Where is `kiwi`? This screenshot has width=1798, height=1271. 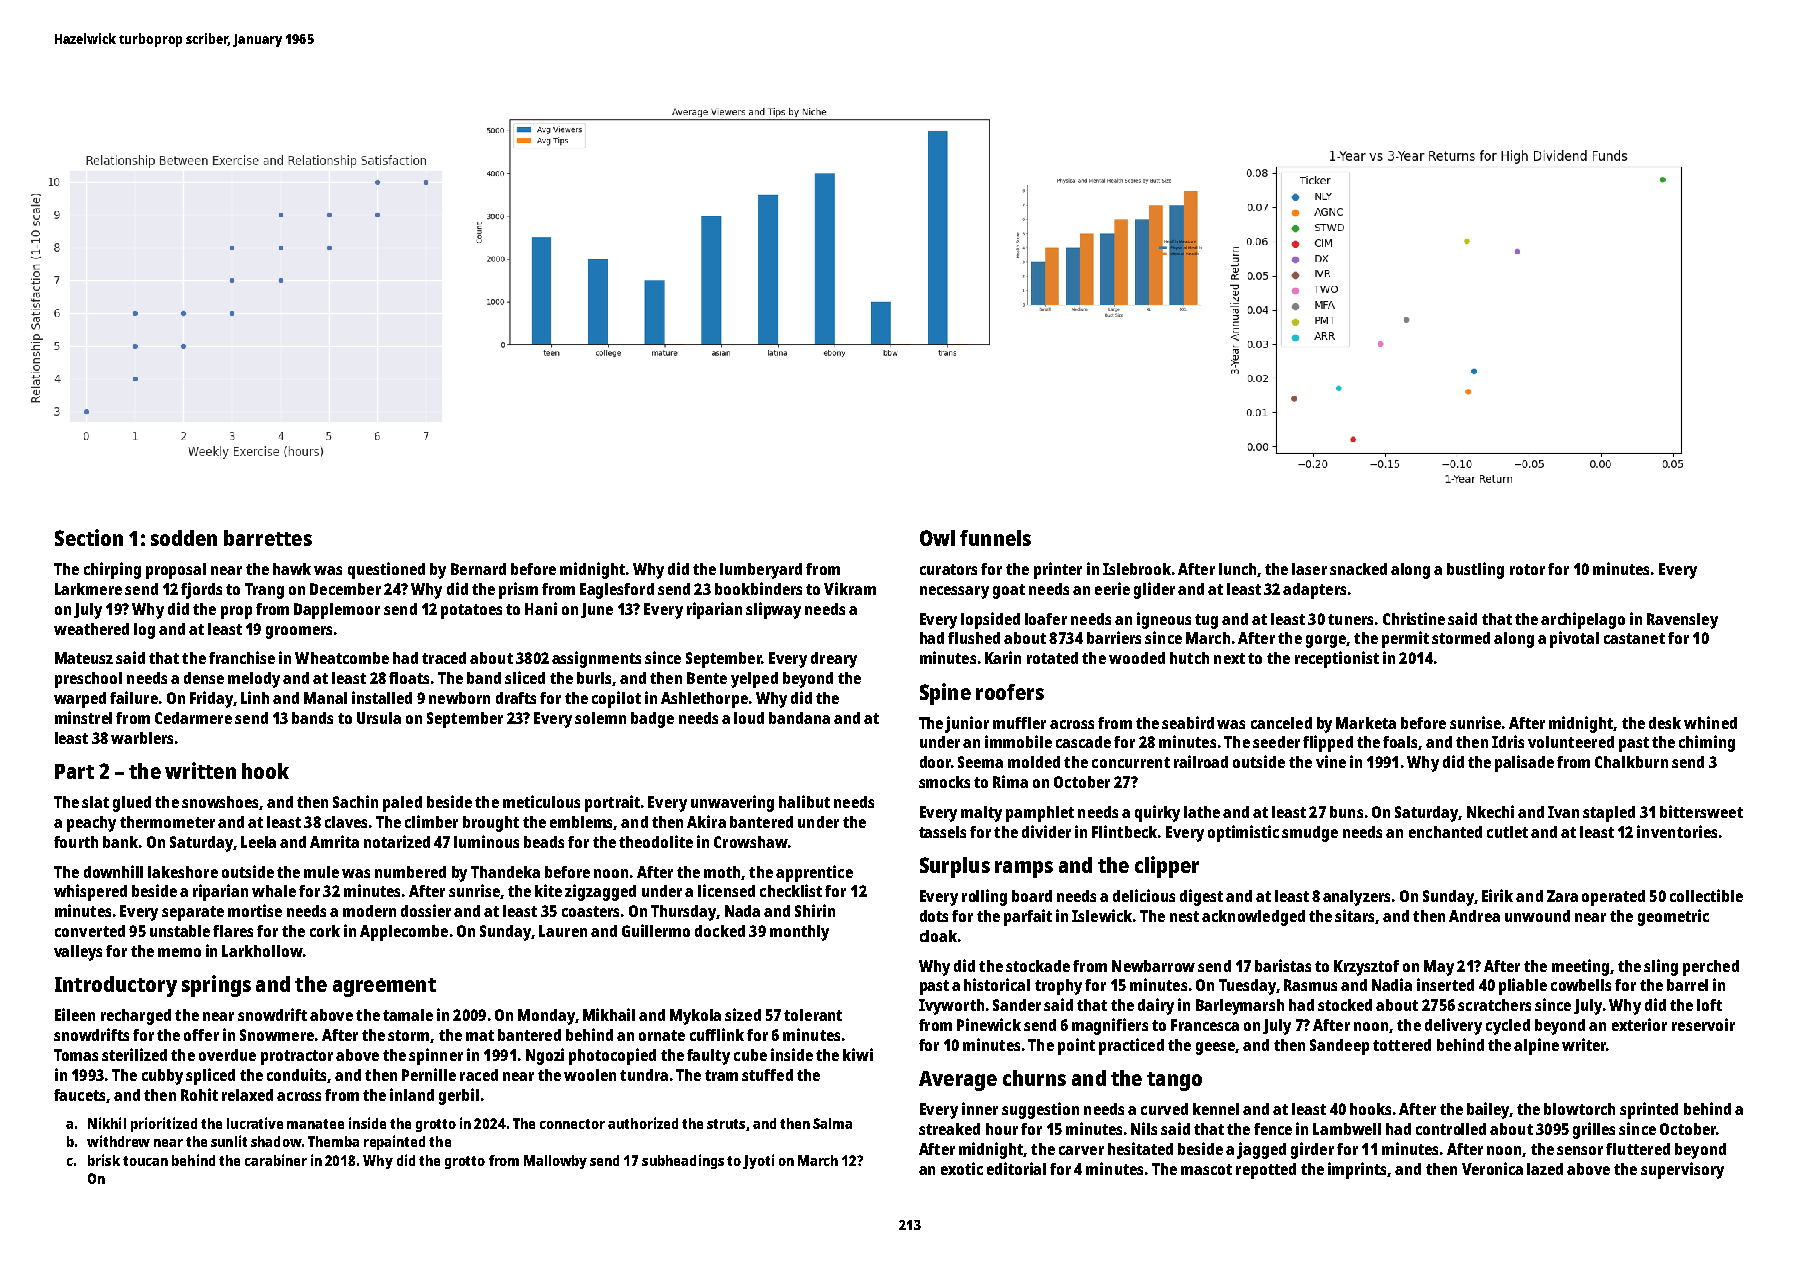
kiwi is located at coordinates (858, 1054).
